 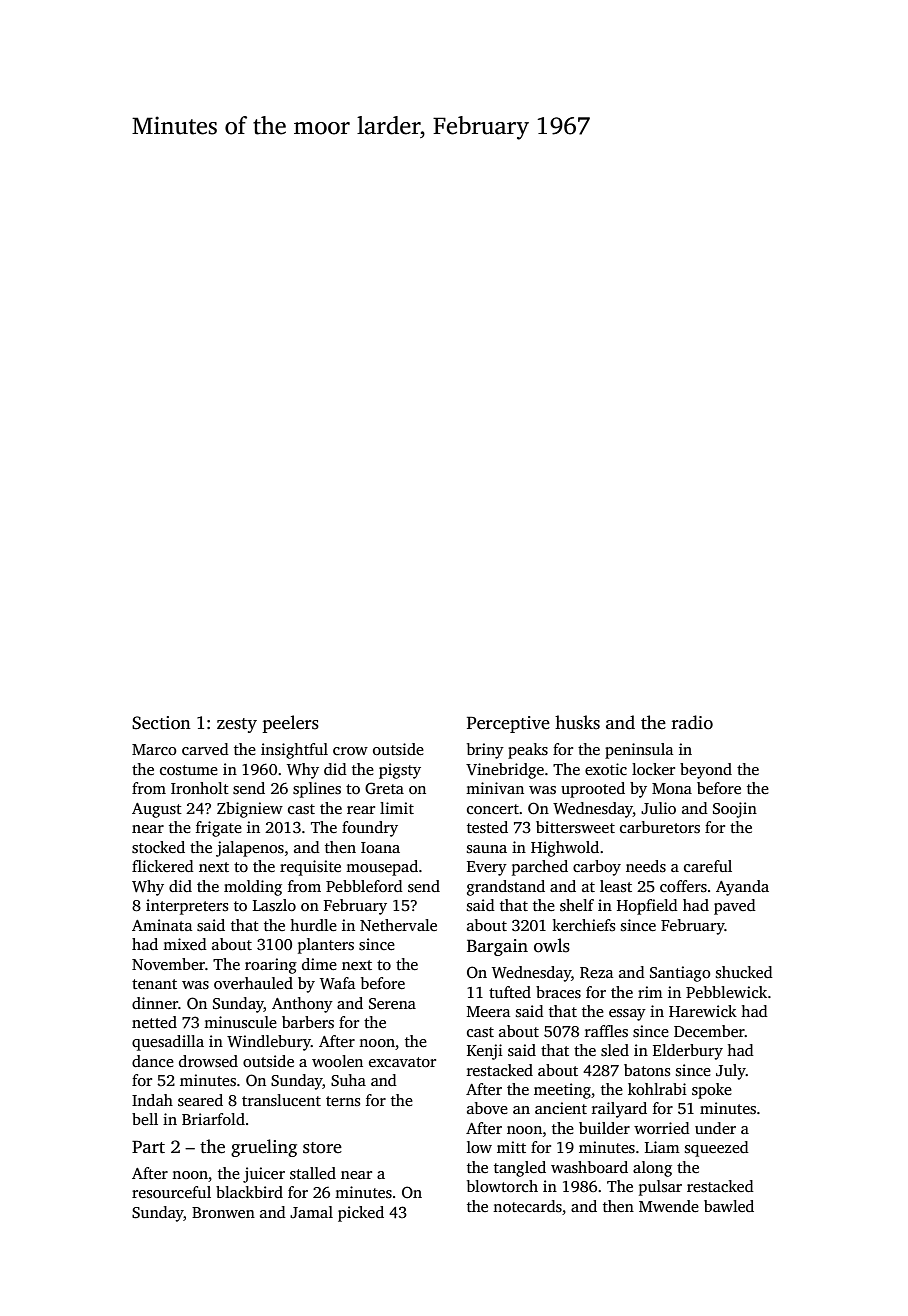 What do you see at coordinates (729, 1206) in the screenshot?
I see `bawled` at bounding box center [729, 1206].
